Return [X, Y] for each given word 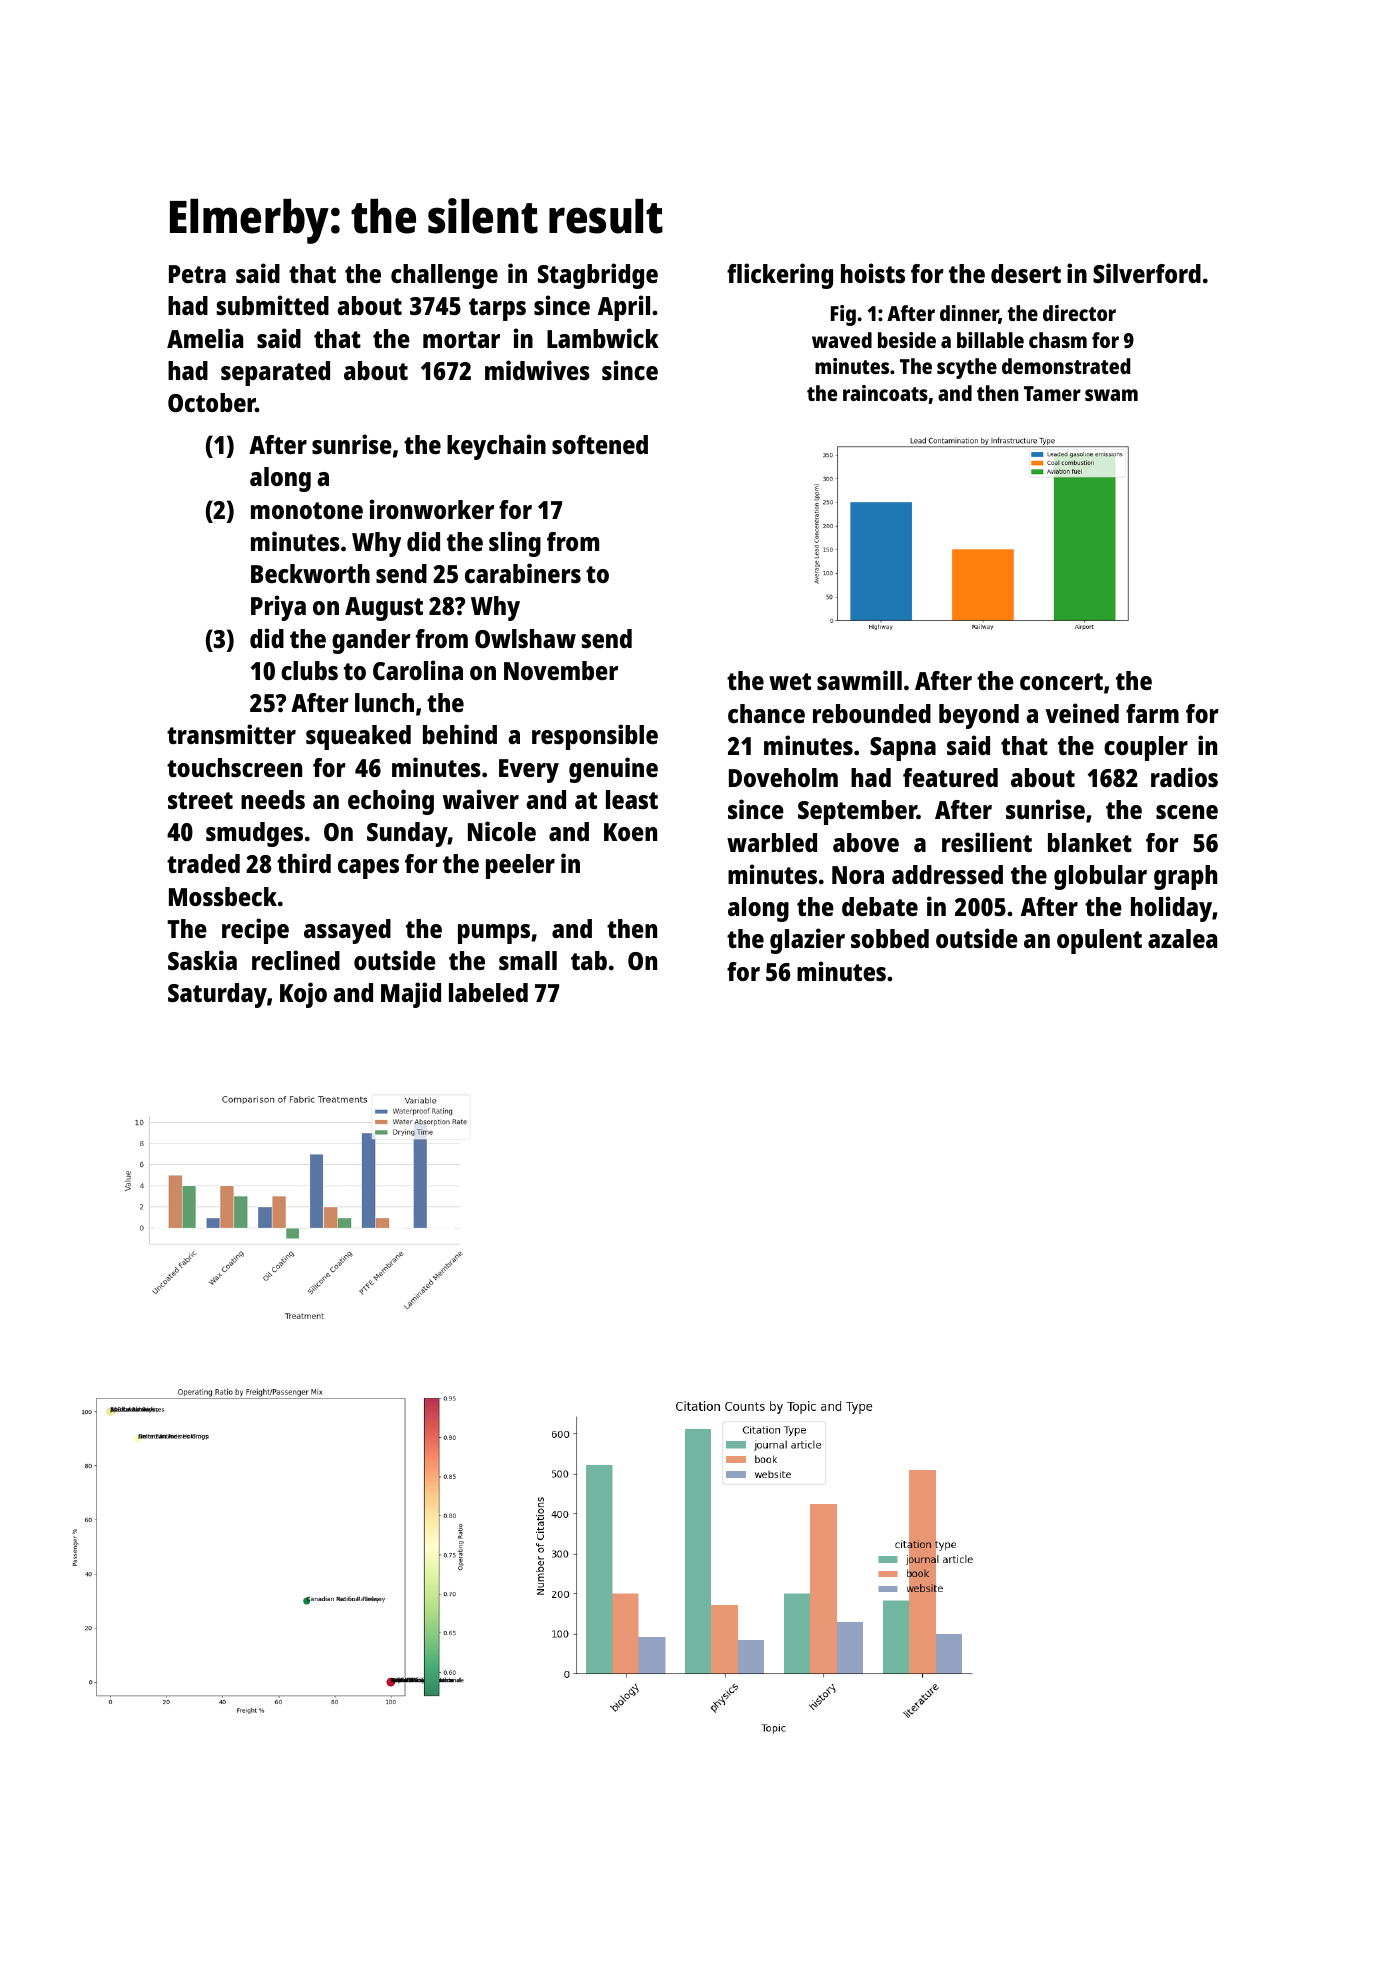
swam [1111, 395]
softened [600, 444]
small [528, 960]
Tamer [1052, 393]
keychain [496, 447]
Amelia [205, 338]
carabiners [523, 573]
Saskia [202, 960]
